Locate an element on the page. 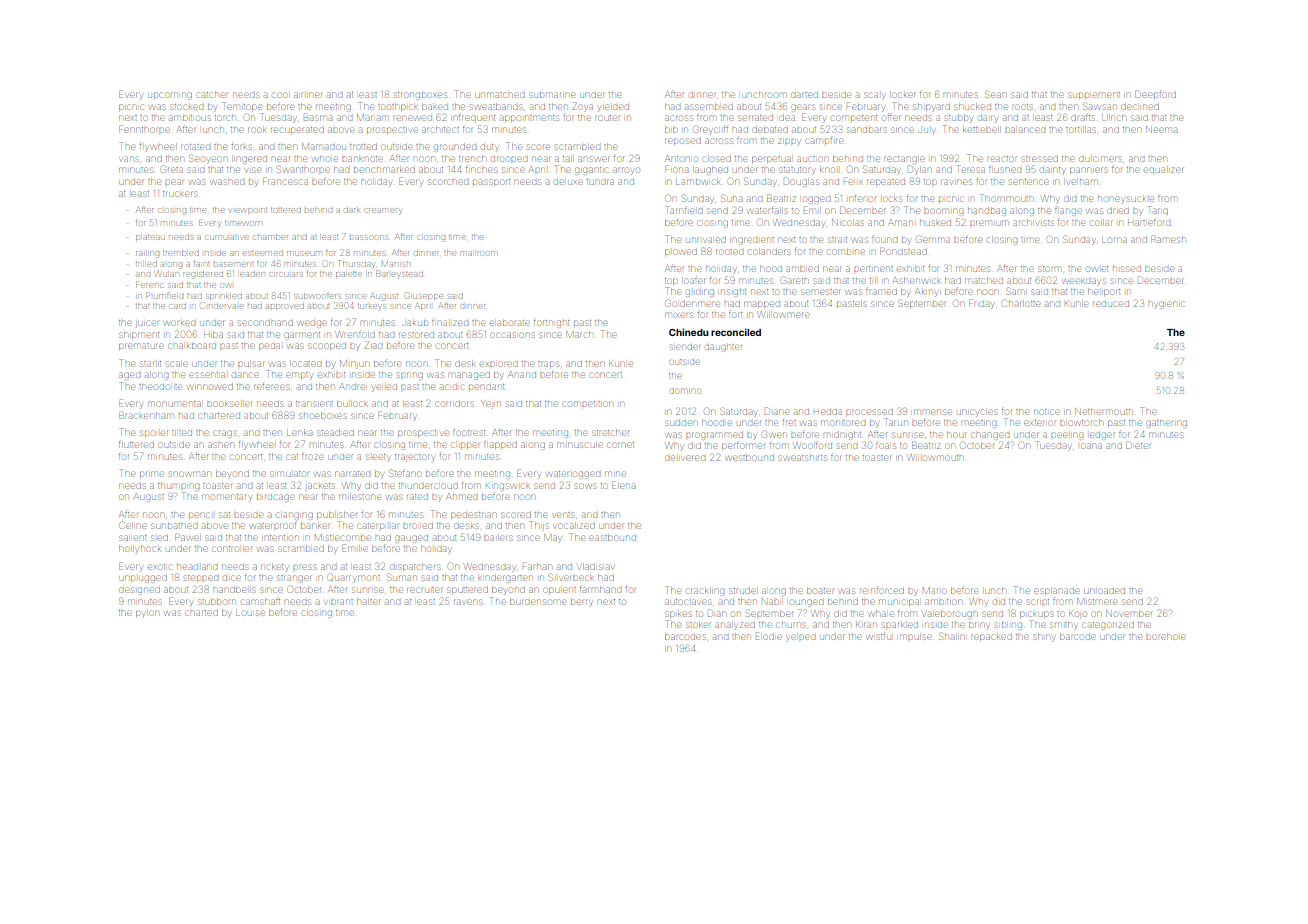  Dieter is located at coordinates (1138, 445).
